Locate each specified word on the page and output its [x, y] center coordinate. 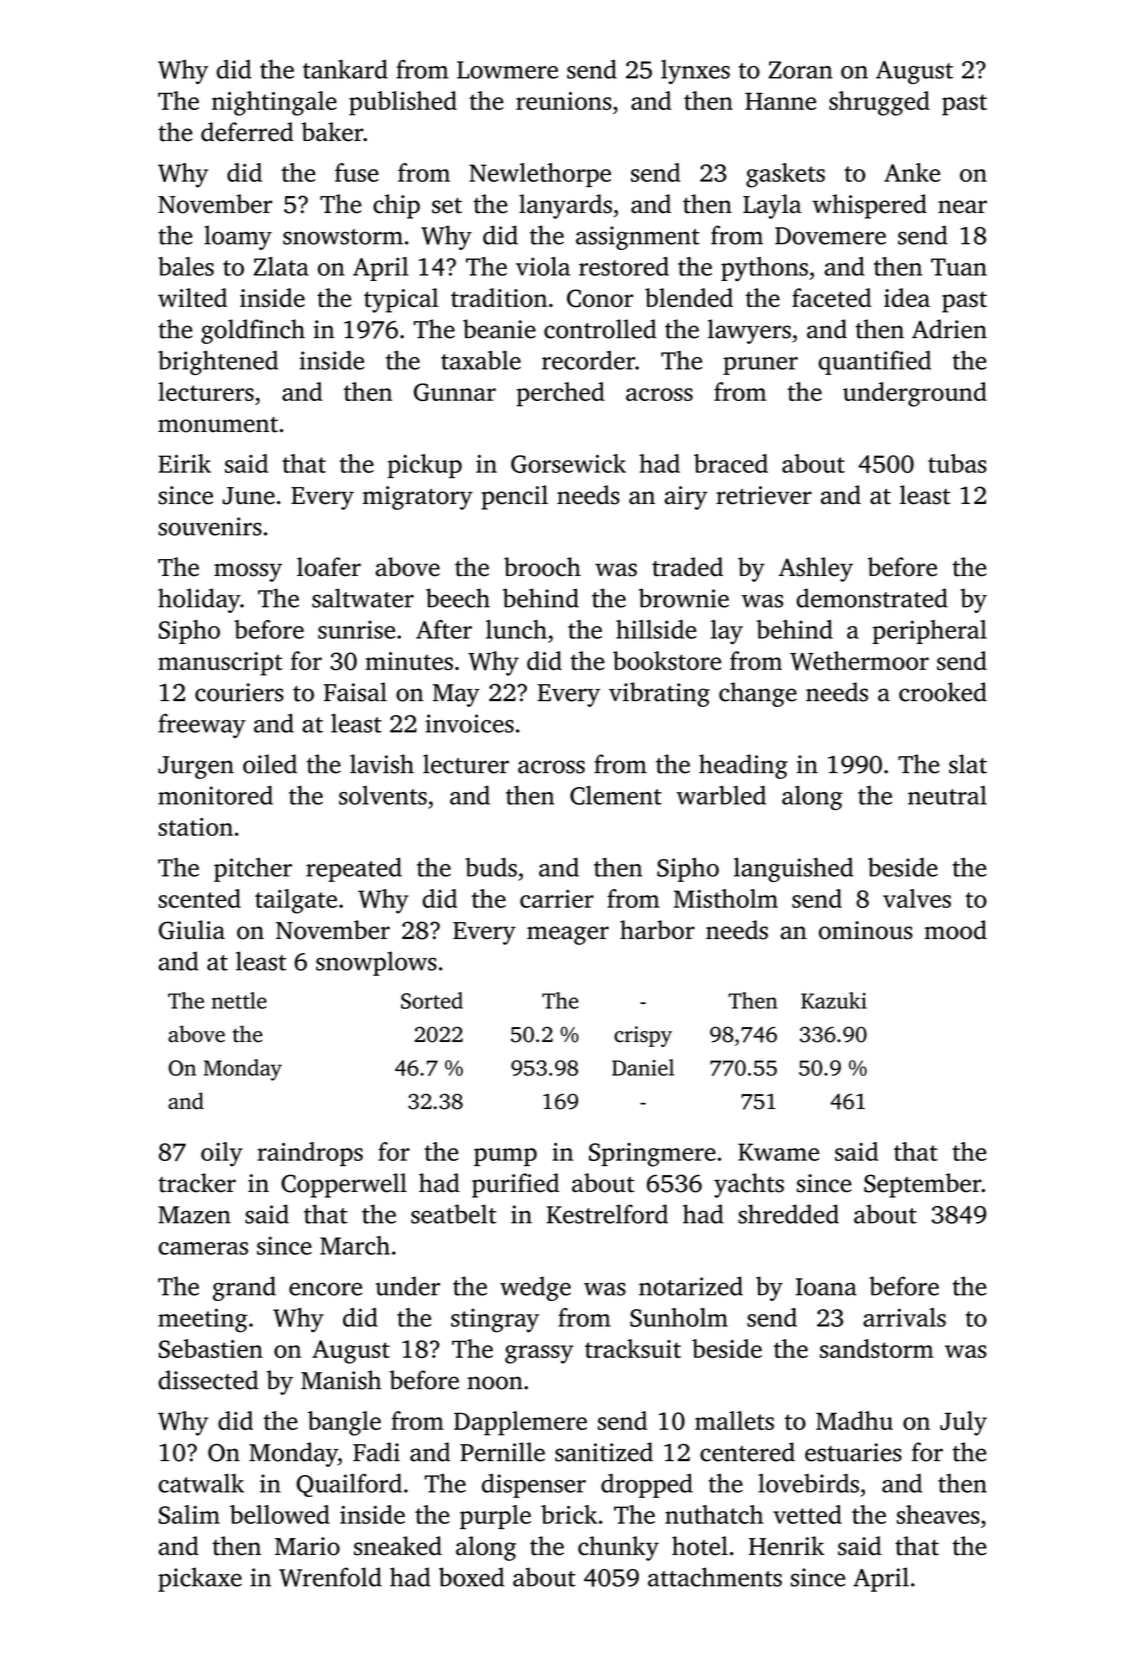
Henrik [786, 1546]
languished [793, 870]
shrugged [879, 103]
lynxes [695, 72]
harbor [657, 930]
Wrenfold [330, 1577]
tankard [345, 69]
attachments [715, 1577]
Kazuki [834, 1000]
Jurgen [196, 767]
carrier [557, 899]
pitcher [253, 870]
